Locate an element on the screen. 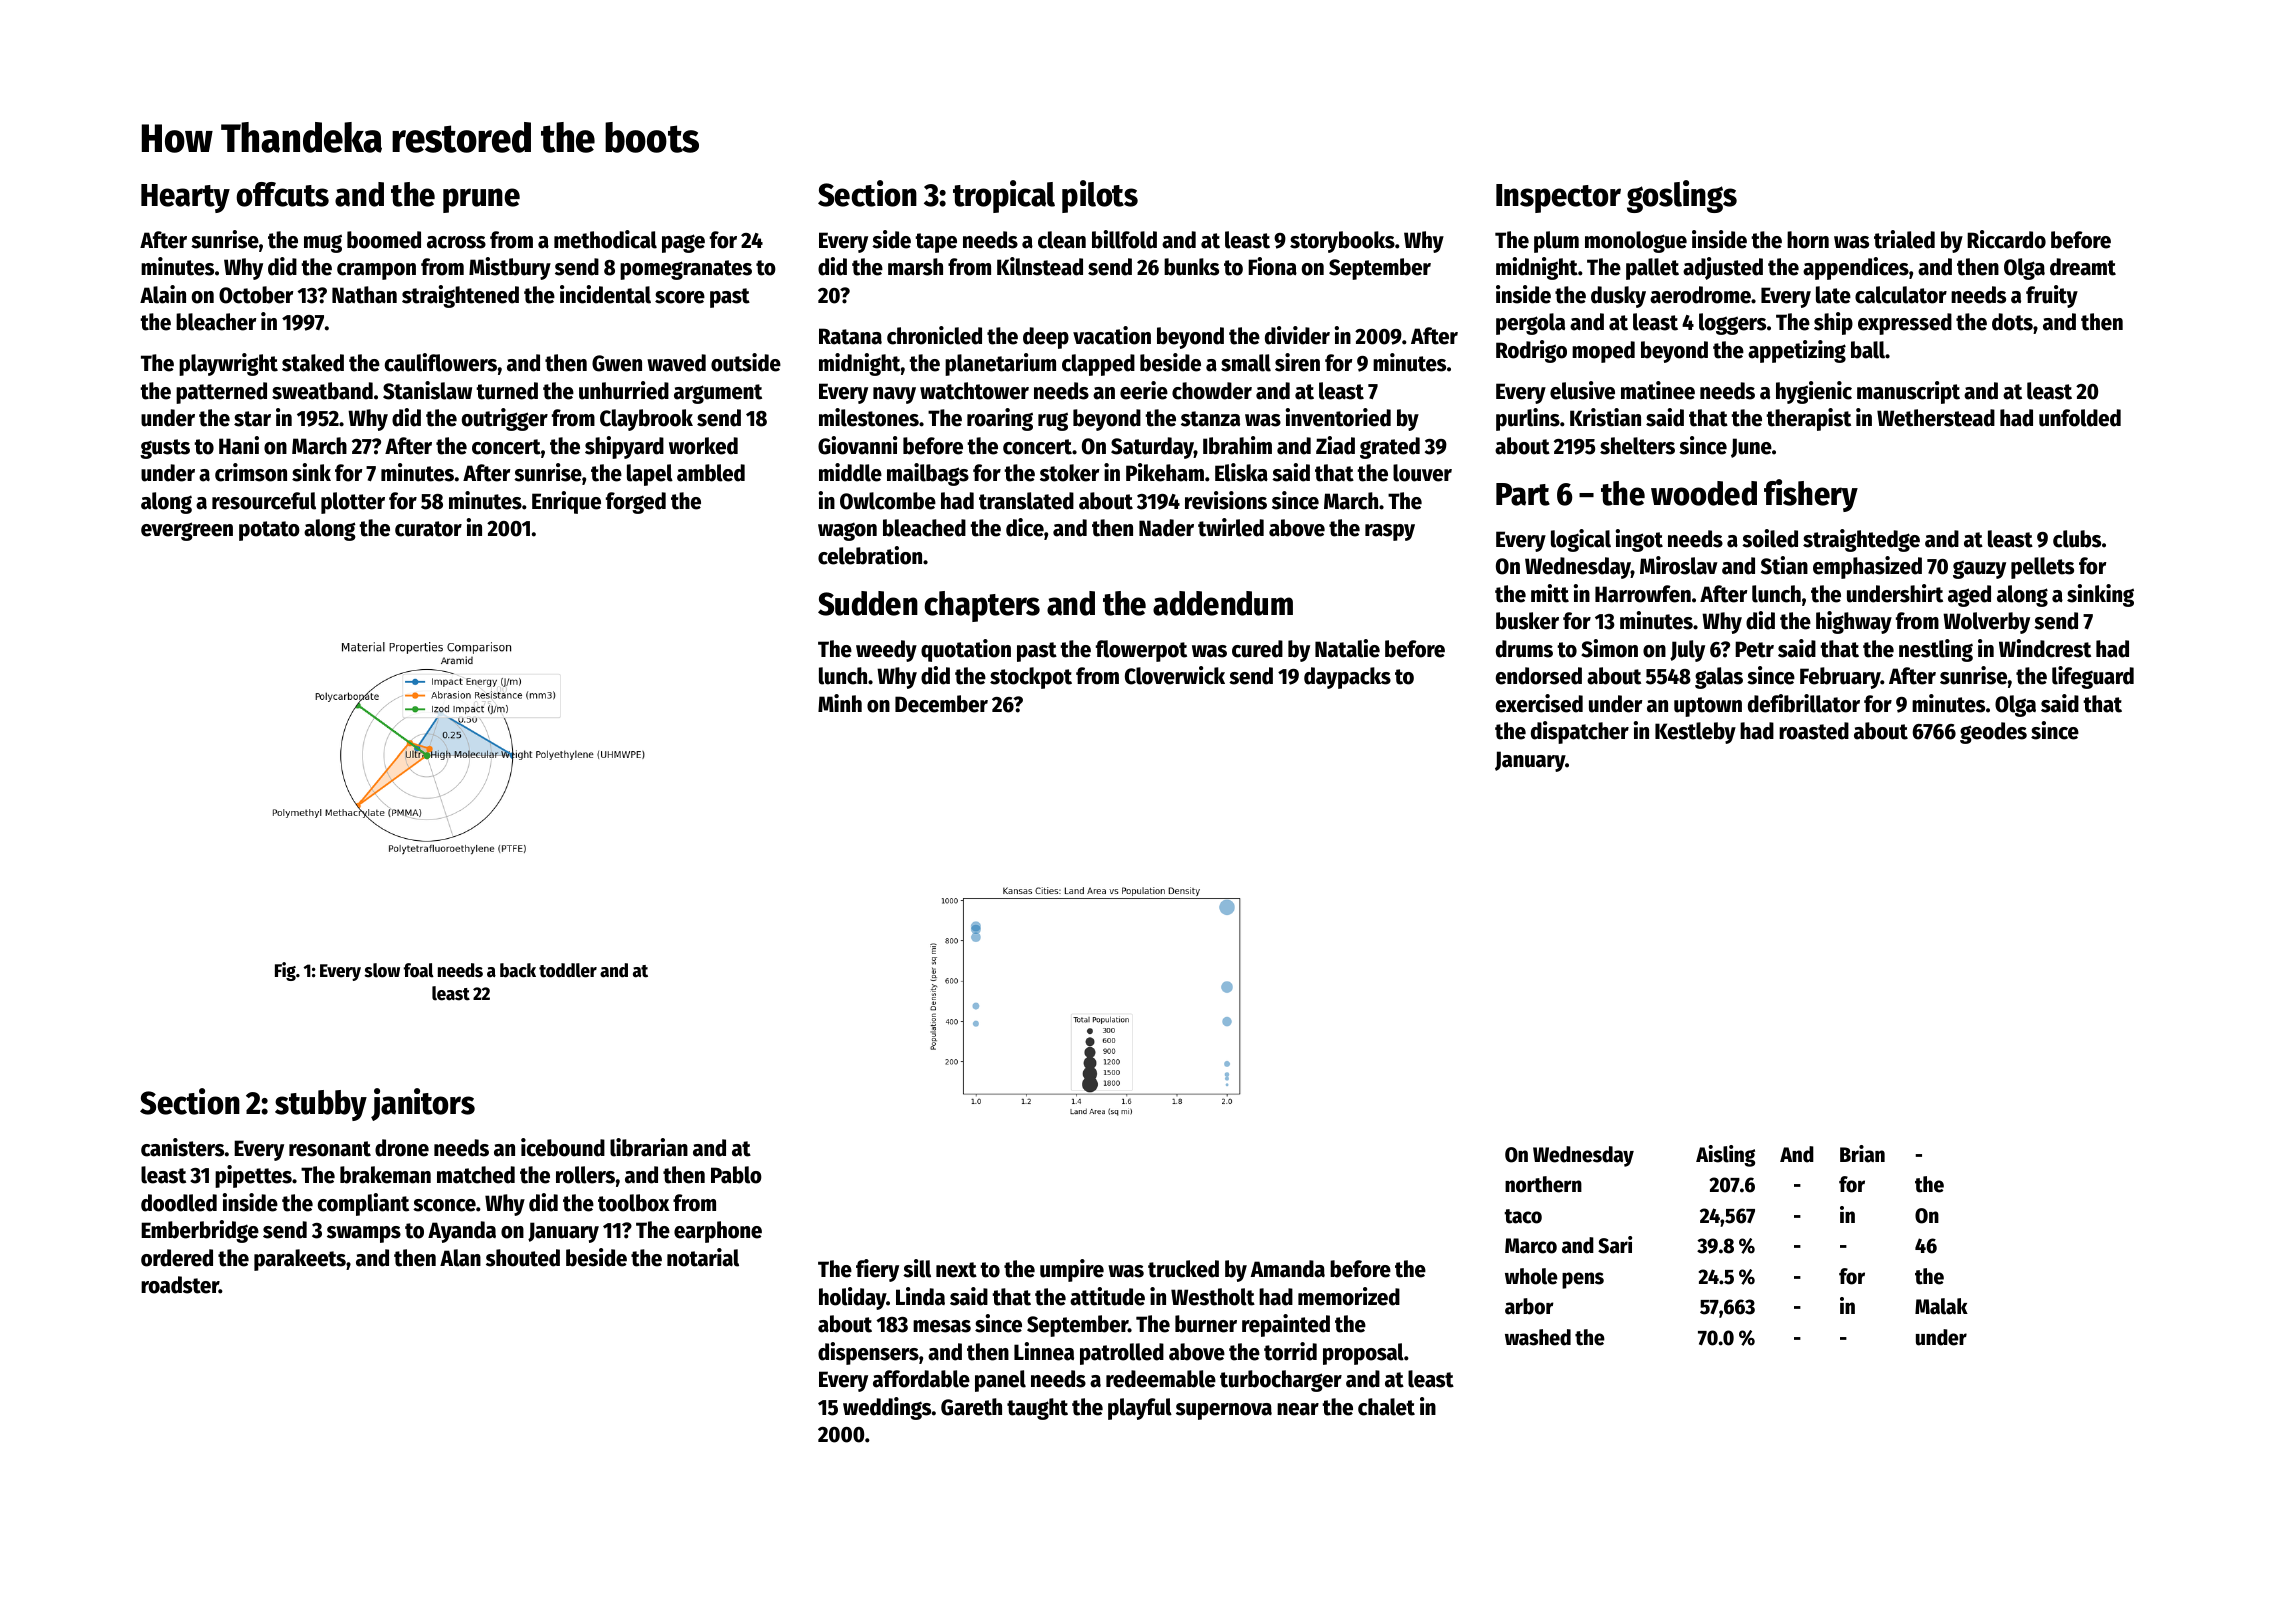  curator is located at coordinates (428, 529).
